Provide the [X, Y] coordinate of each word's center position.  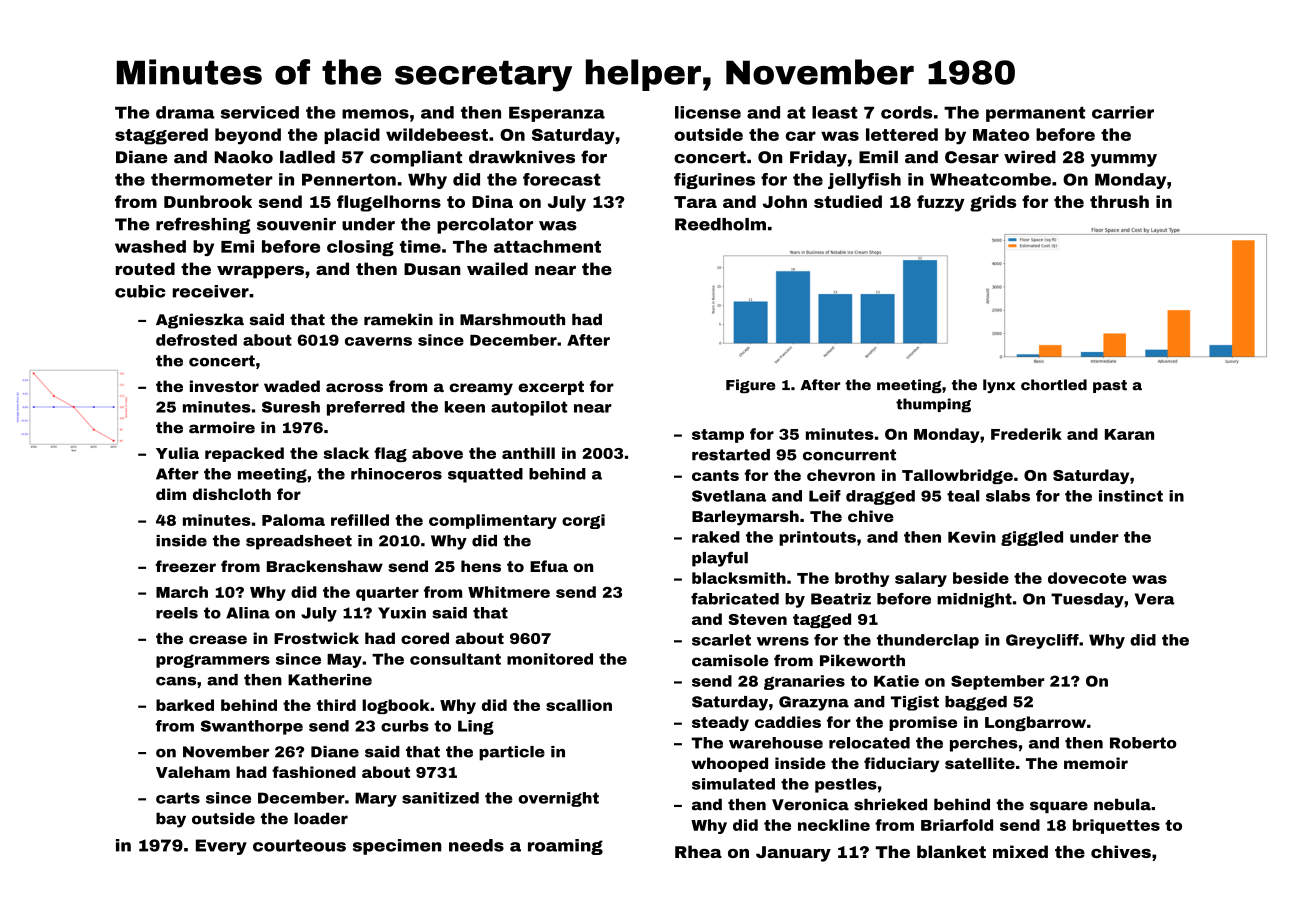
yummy [1124, 160]
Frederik [1026, 434]
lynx [999, 386]
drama [185, 112]
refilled [360, 520]
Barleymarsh [745, 518]
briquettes [1116, 826]
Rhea [698, 851]
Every [221, 847]
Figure [750, 386]
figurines [714, 181]
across [354, 387]
